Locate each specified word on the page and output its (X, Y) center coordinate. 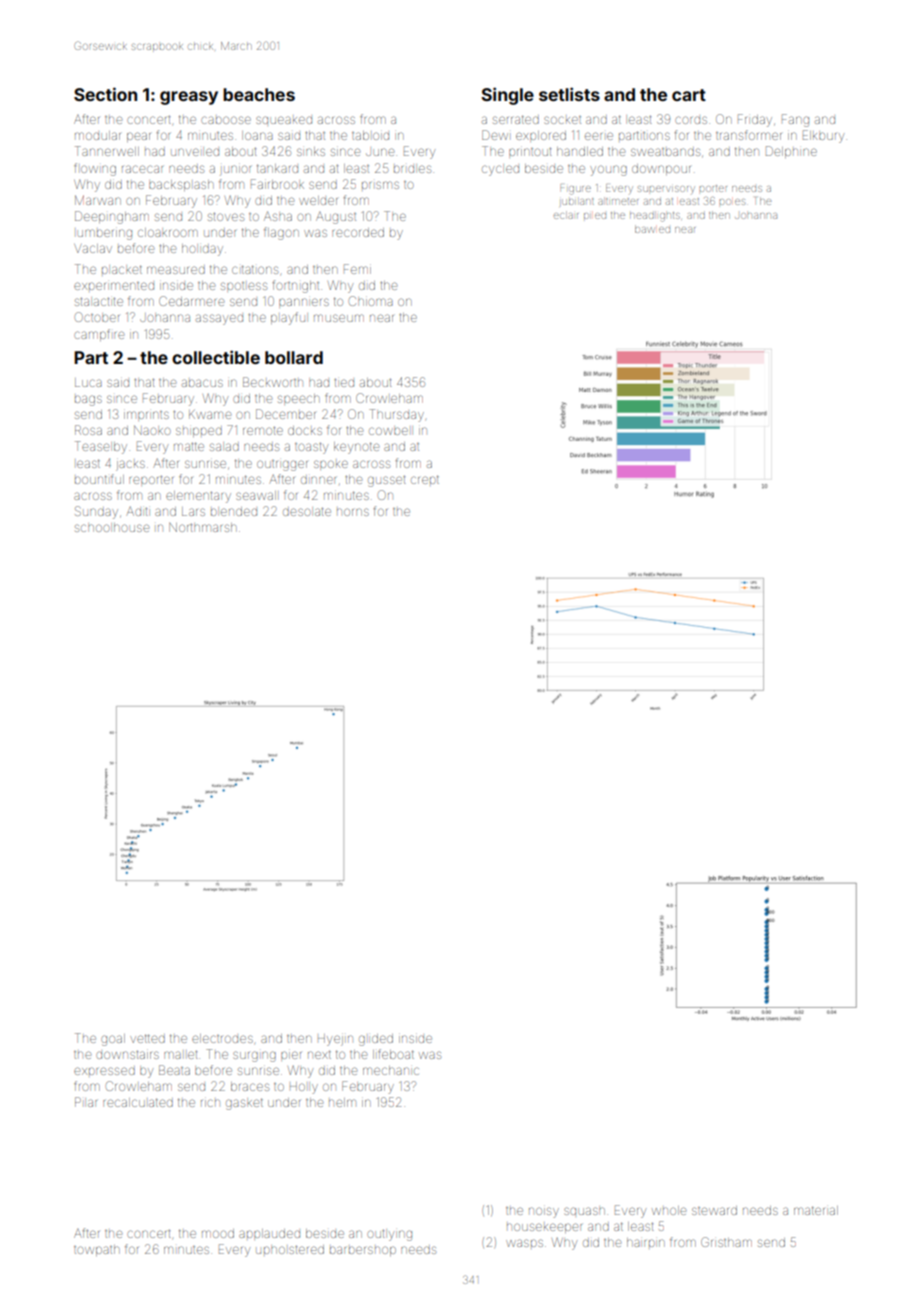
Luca (88, 382)
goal (113, 1040)
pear (139, 137)
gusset (386, 481)
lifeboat (393, 1054)
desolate (307, 512)
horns (353, 512)
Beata (174, 1070)
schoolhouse (112, 527)
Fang (795, 120)
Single (507, 96)
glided (376, 1040)
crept (425, 479)
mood (218, 1233)
